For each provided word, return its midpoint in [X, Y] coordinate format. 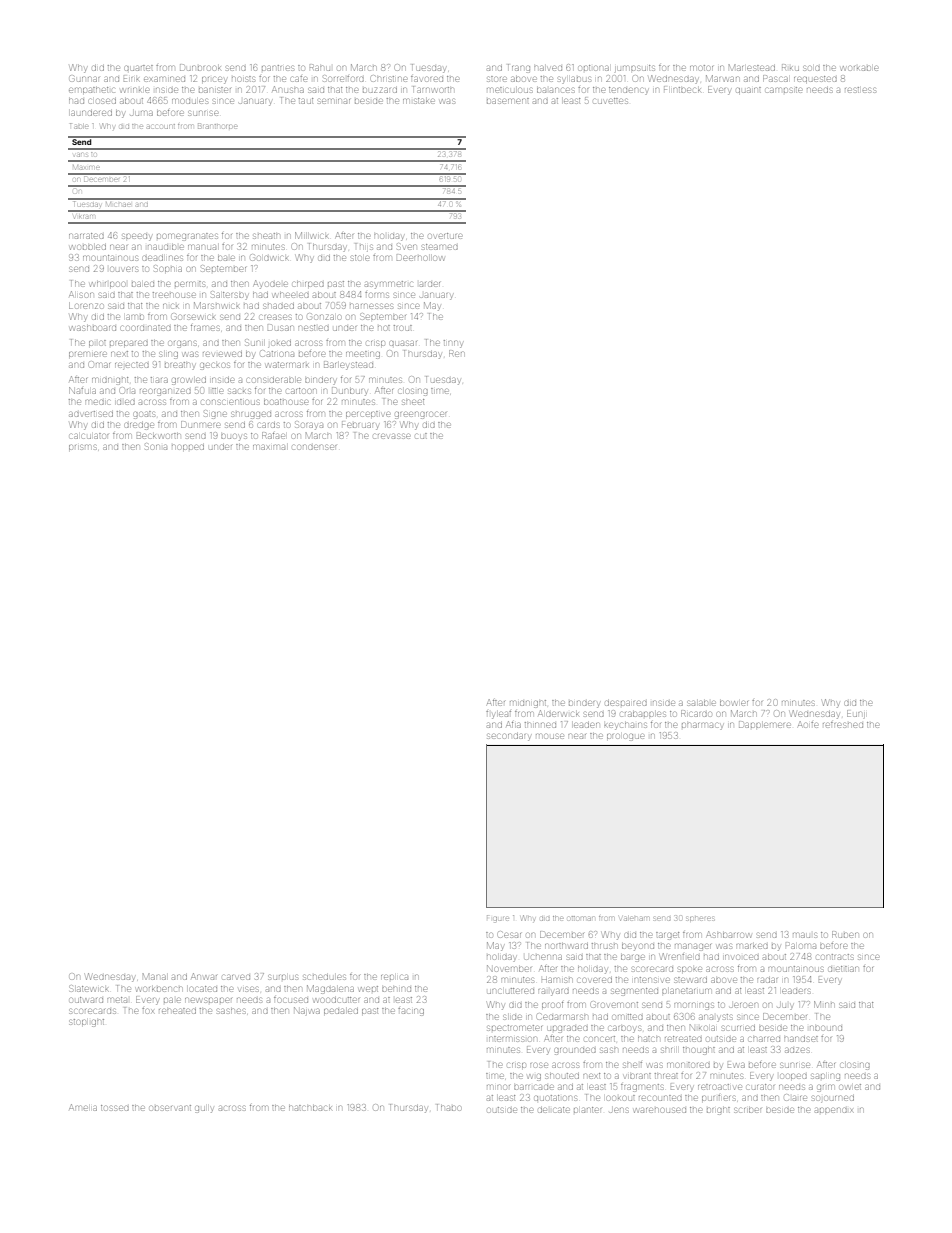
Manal [154, 976]
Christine [389, 78]
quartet [139, 68]
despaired [626, 703]
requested [815, 79]
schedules [324, 977]
